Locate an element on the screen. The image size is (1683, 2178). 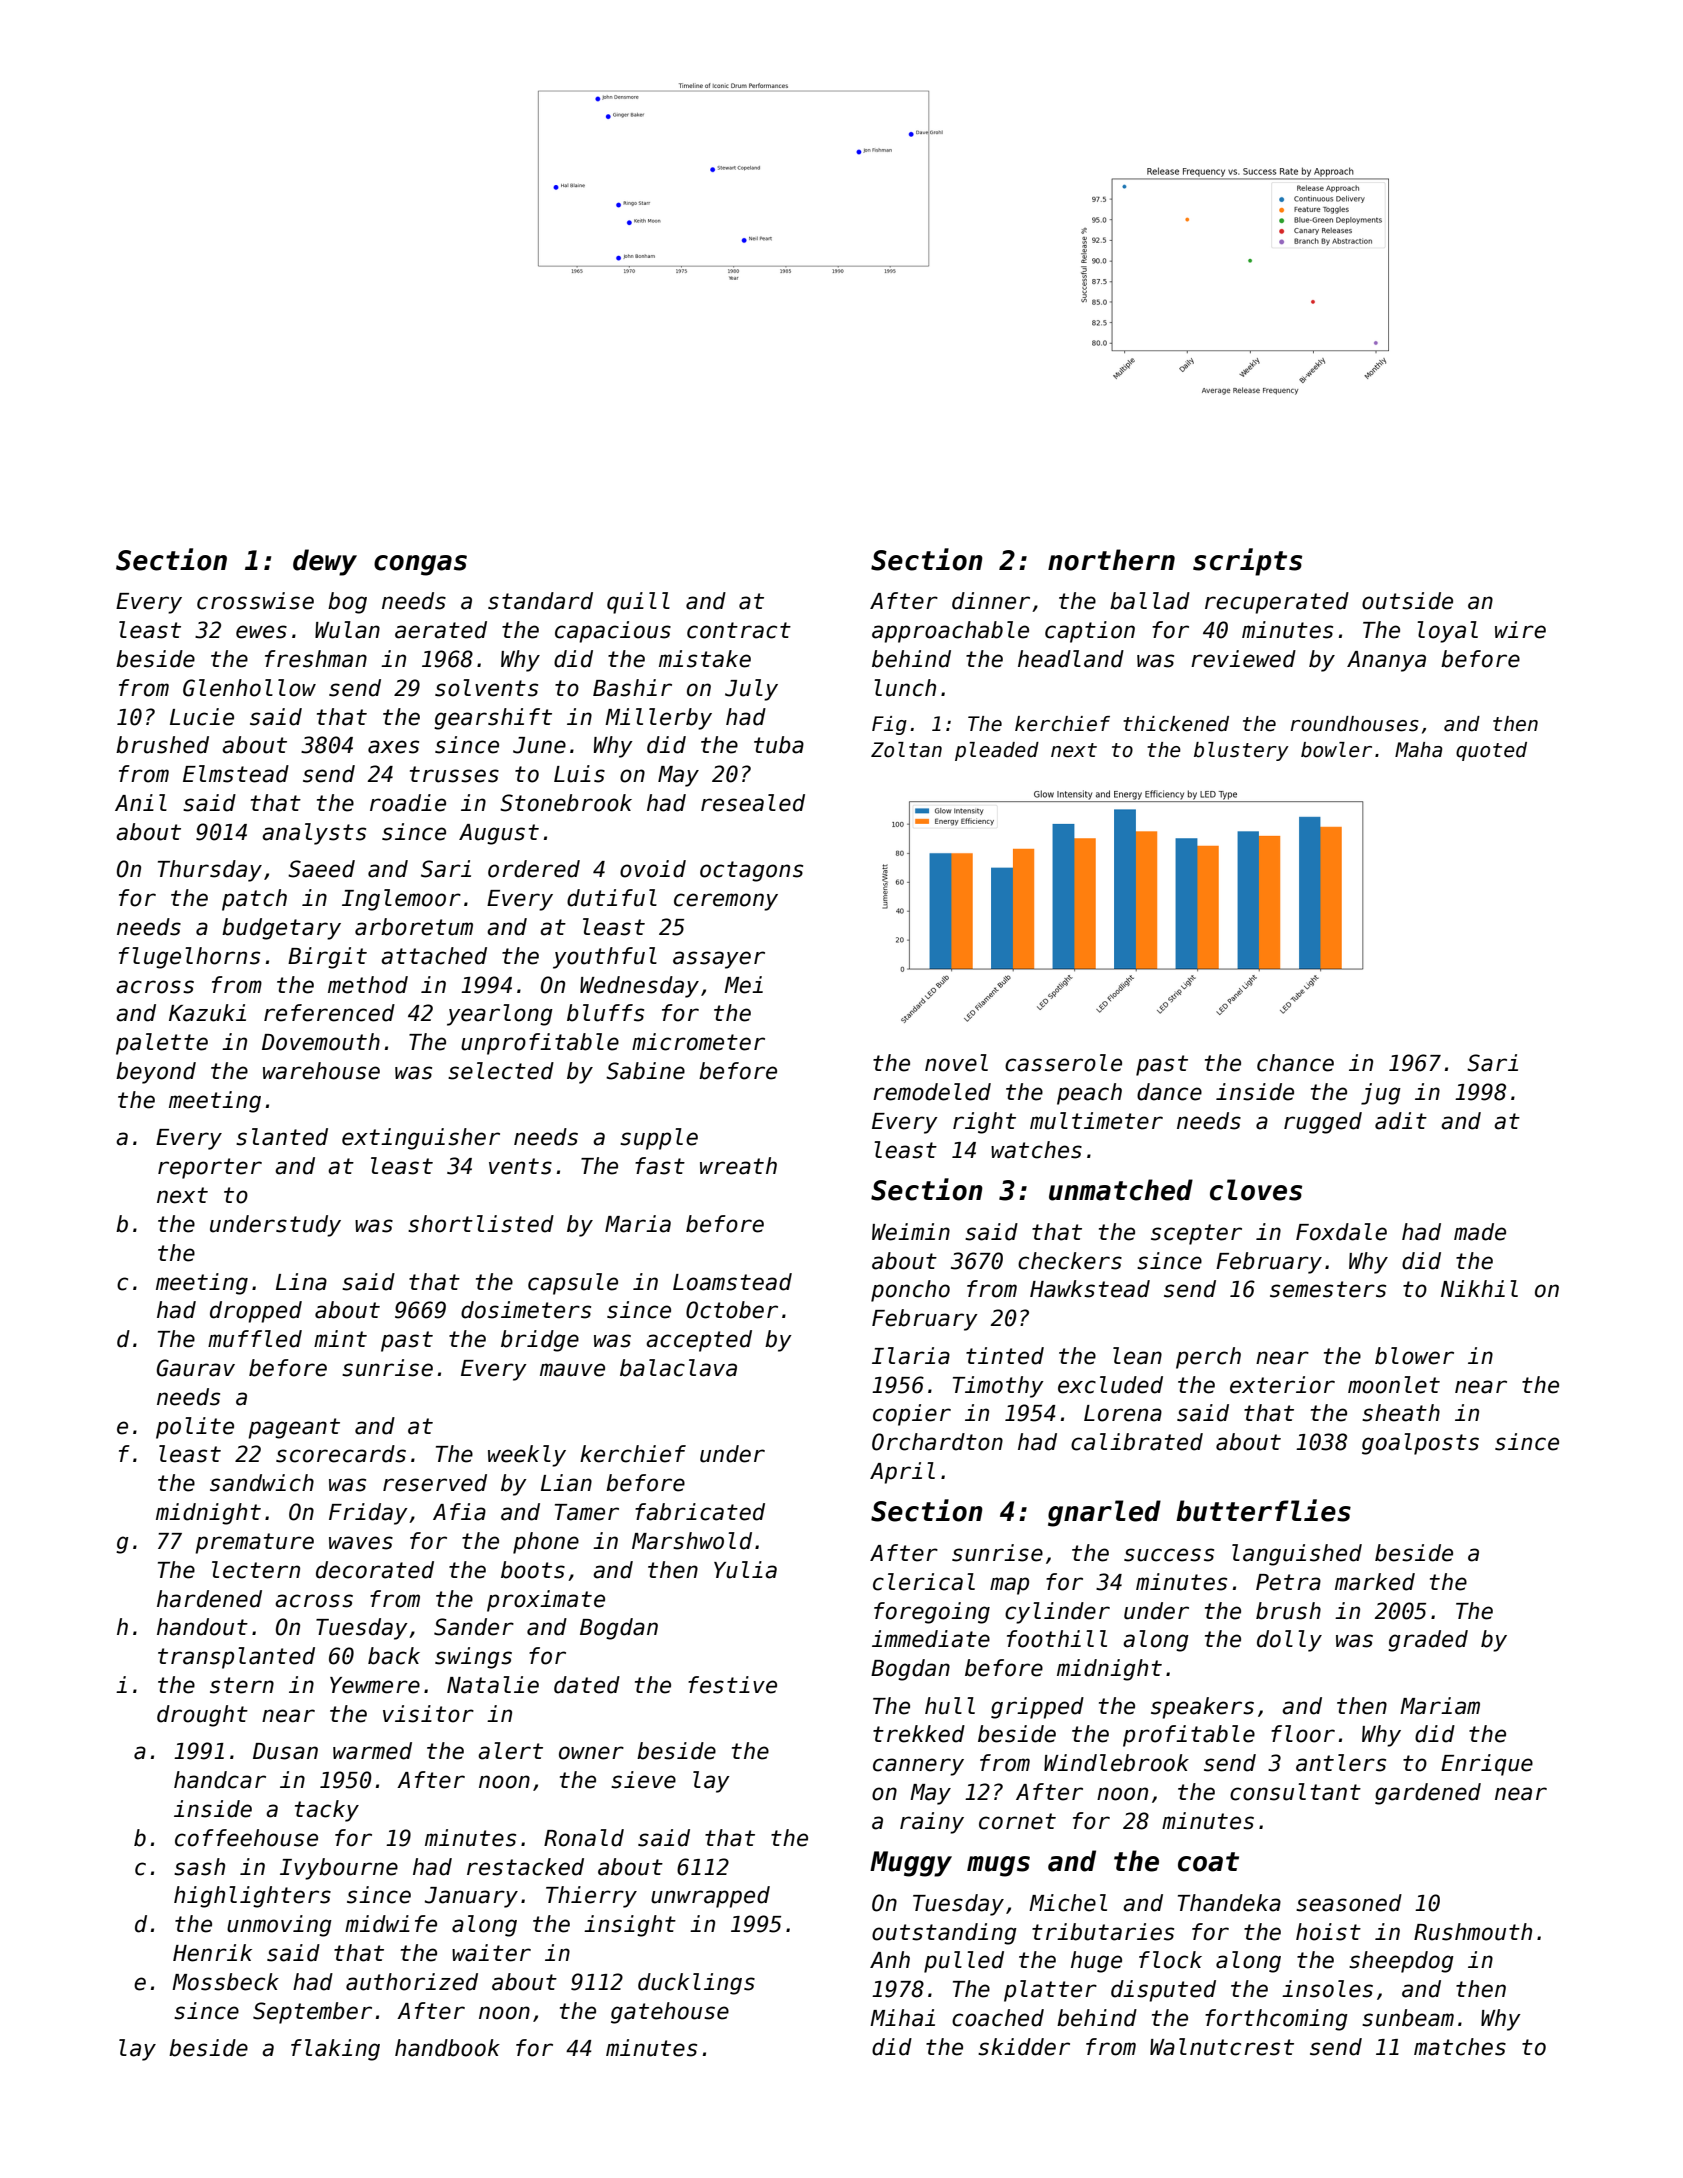
bowler is located at coordinates (1336, 750).
